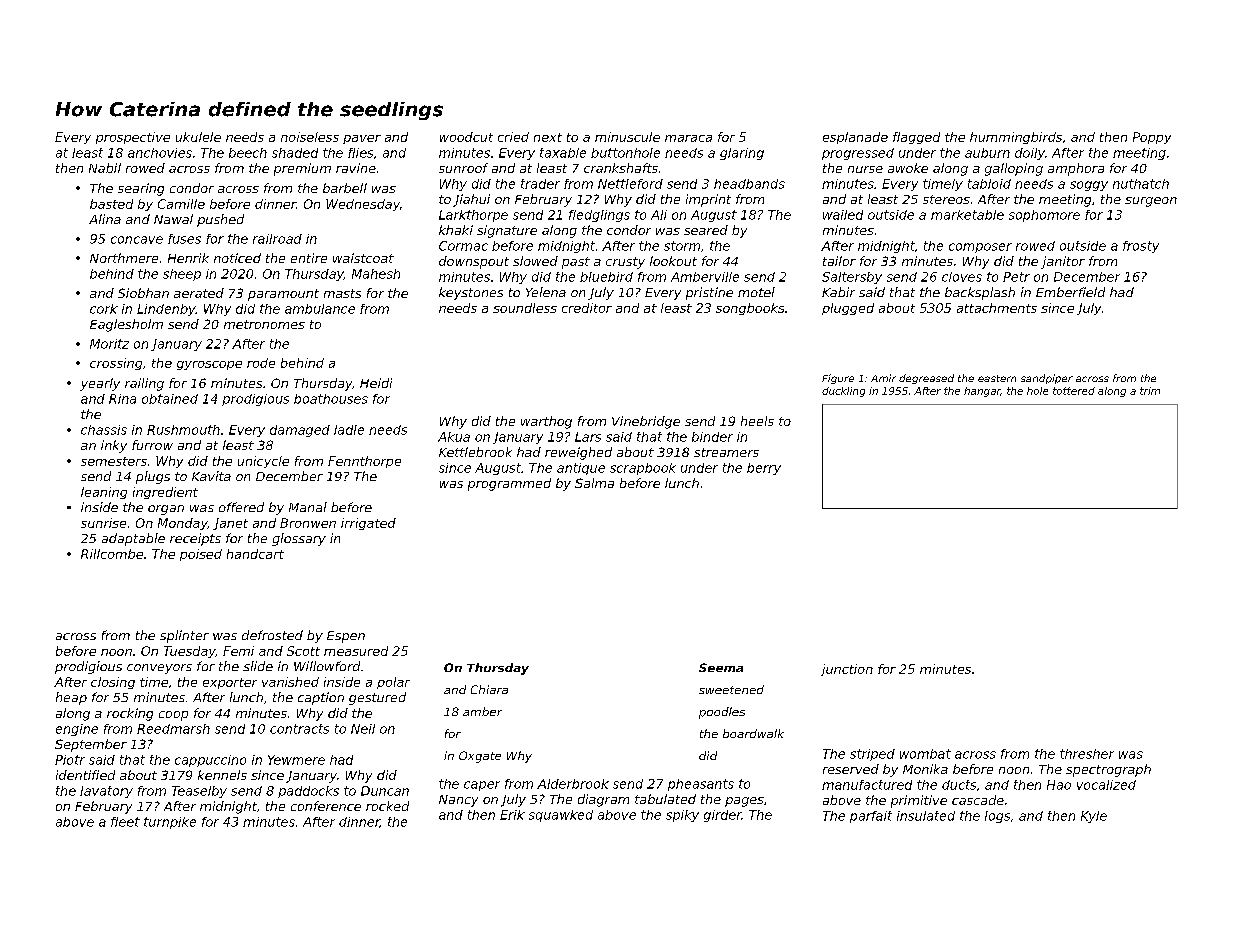 The height and width of the screenshot is (952, 1233). I want to click on thresher, so click(1087, 754).
